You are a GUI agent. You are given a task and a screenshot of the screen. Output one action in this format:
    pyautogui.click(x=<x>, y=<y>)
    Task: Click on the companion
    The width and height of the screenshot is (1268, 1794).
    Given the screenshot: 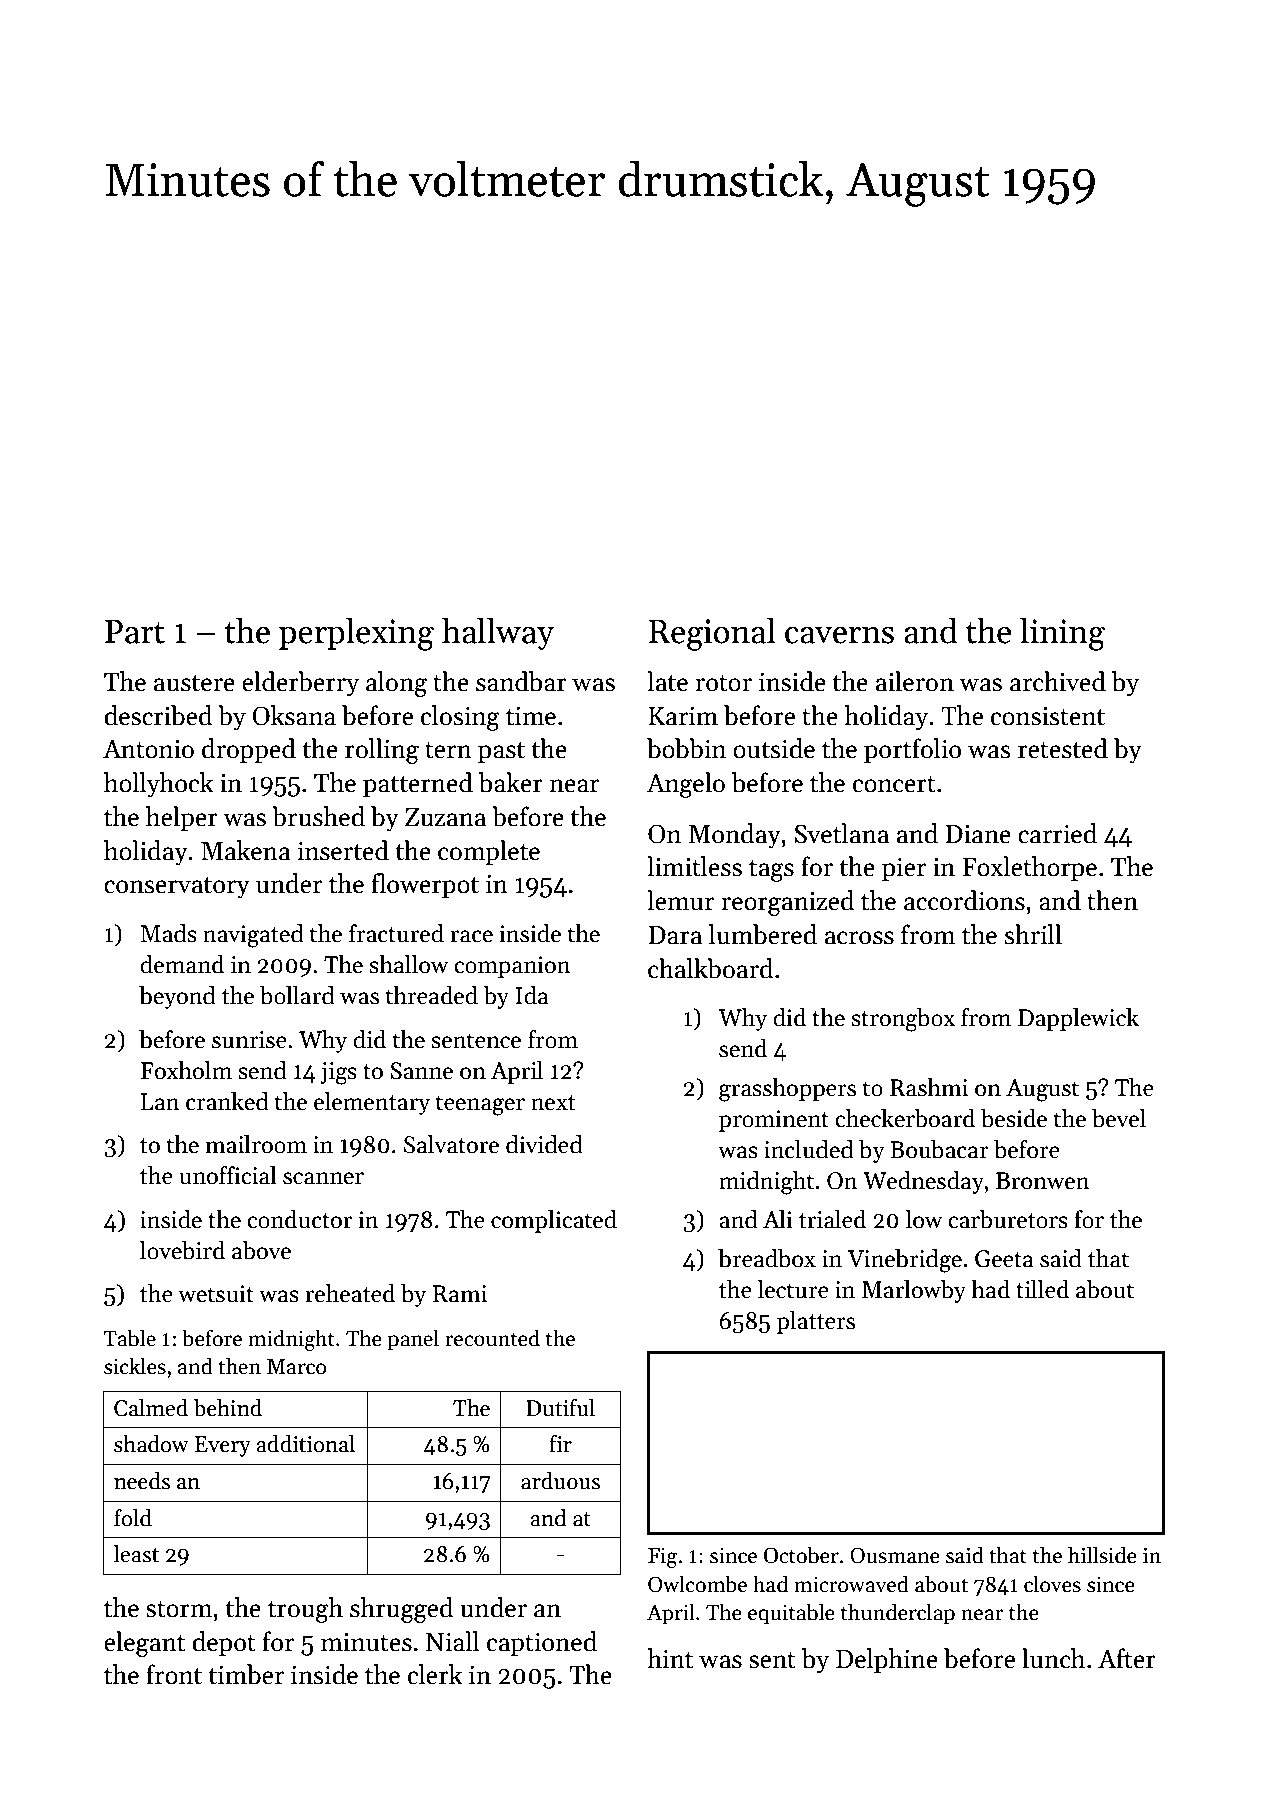 What is the action you would take?
    pyautogui.click(x=512, y=967)
